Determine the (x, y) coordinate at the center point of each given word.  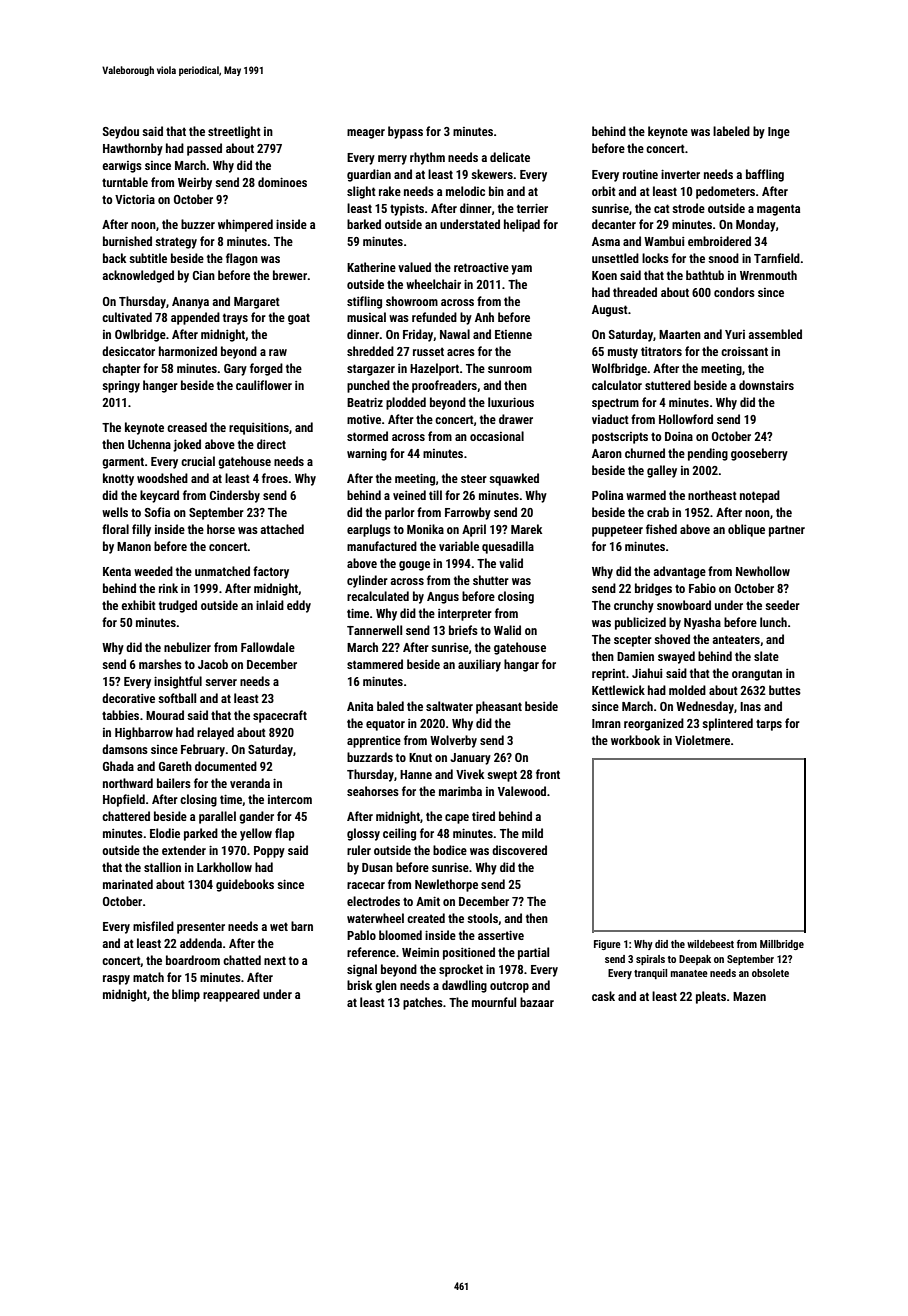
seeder (782, 605)
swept (502, 776)
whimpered (245, 225)
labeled (731, 131)
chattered (126, 816)
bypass (405, 132)
